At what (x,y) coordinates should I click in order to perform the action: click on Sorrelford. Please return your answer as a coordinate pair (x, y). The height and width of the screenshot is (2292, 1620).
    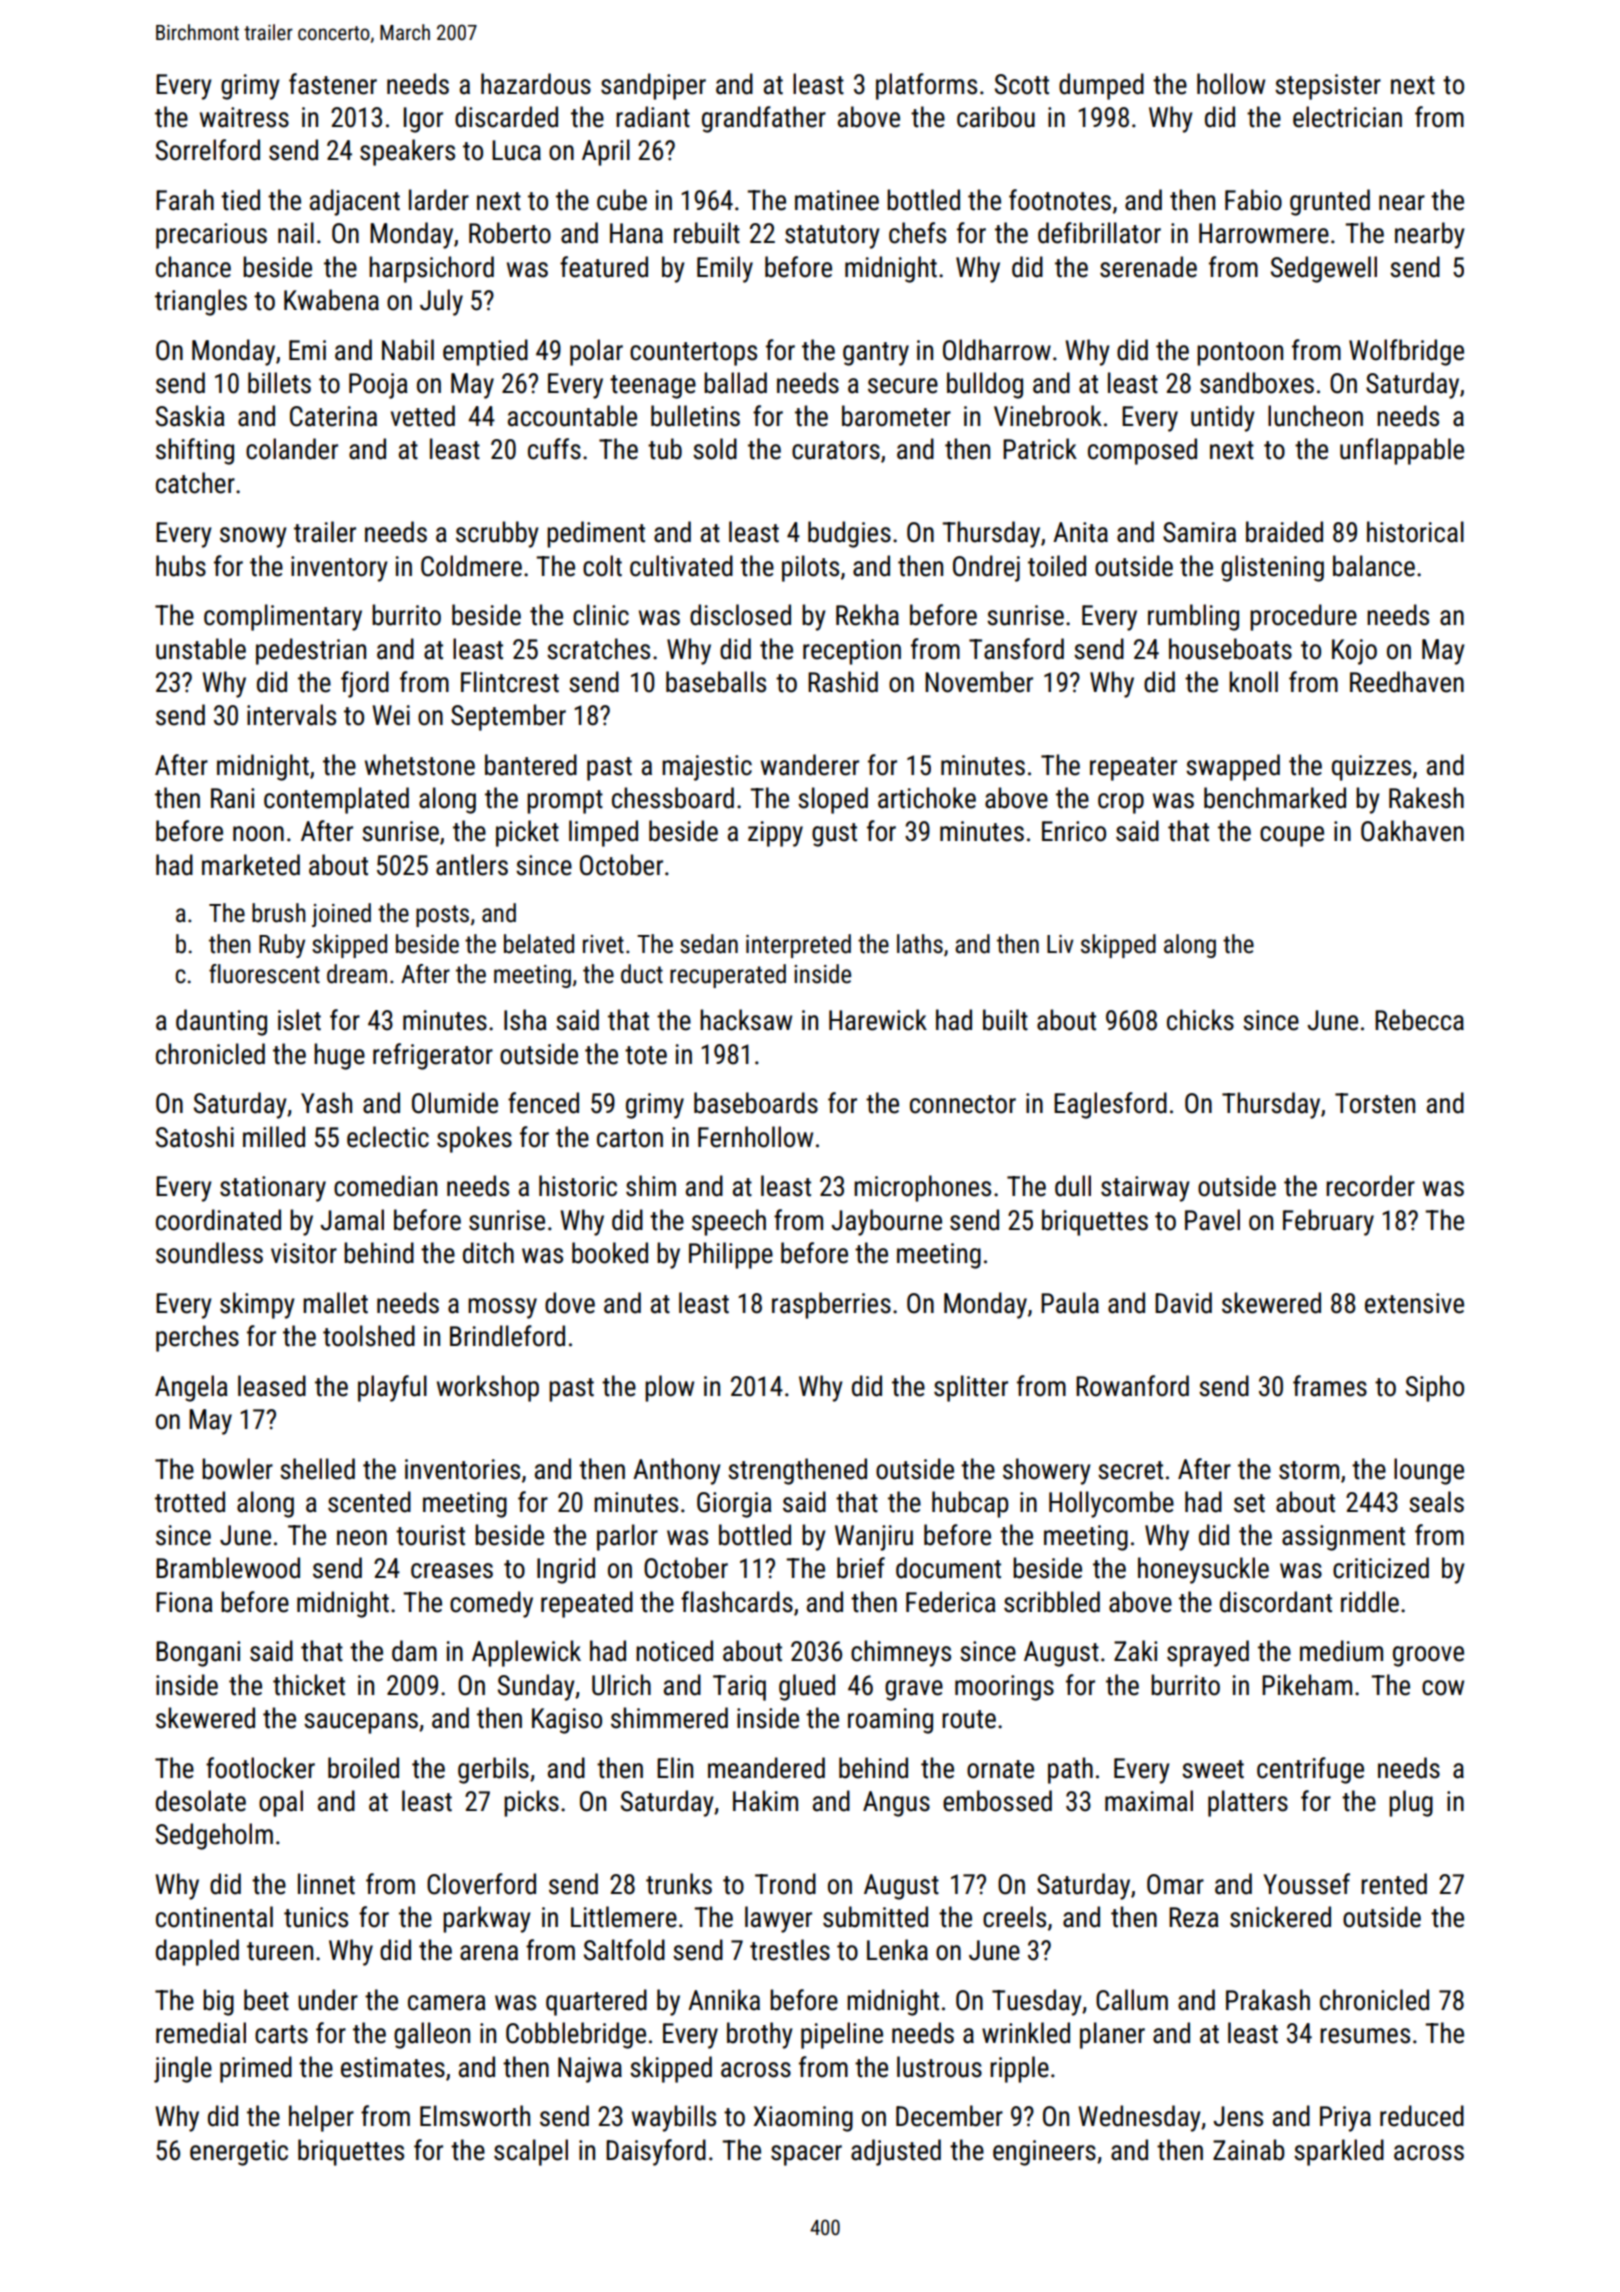
    Looking at the image, I should click on (208, 150).
